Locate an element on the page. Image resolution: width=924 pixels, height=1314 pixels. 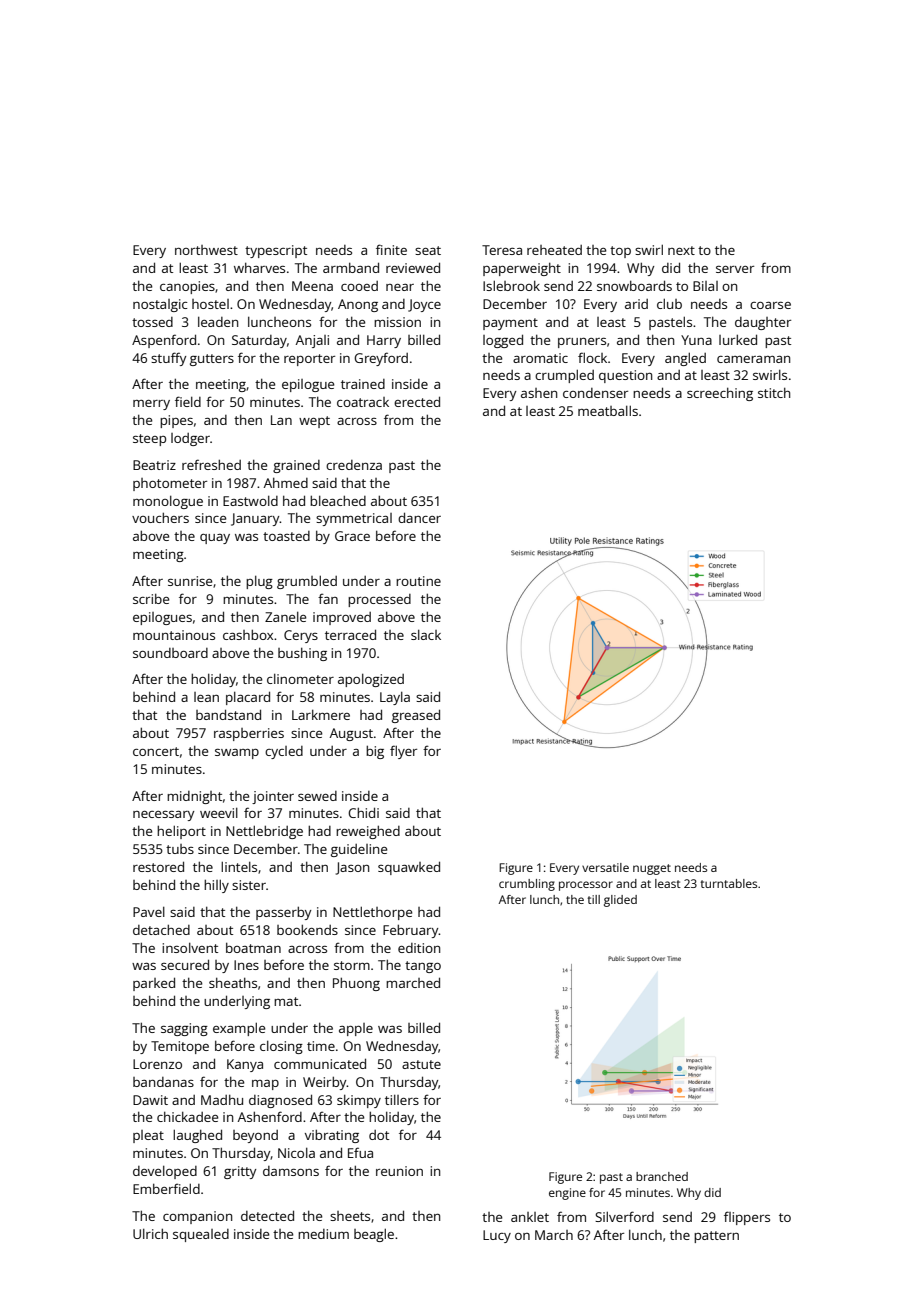
Joyce is located at coordinates (424, 305).
